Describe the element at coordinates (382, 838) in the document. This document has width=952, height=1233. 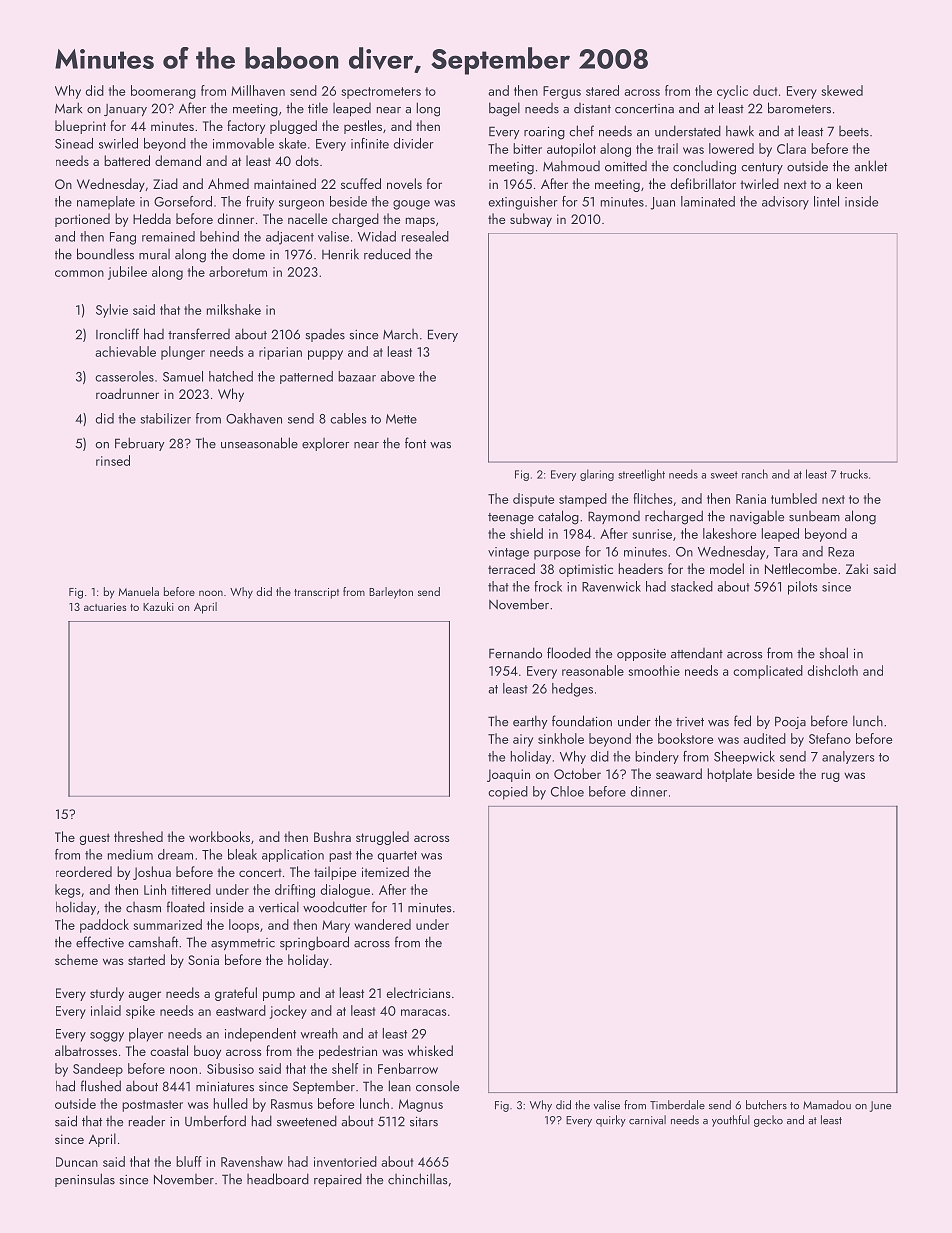
I see `struggled` at that location.
